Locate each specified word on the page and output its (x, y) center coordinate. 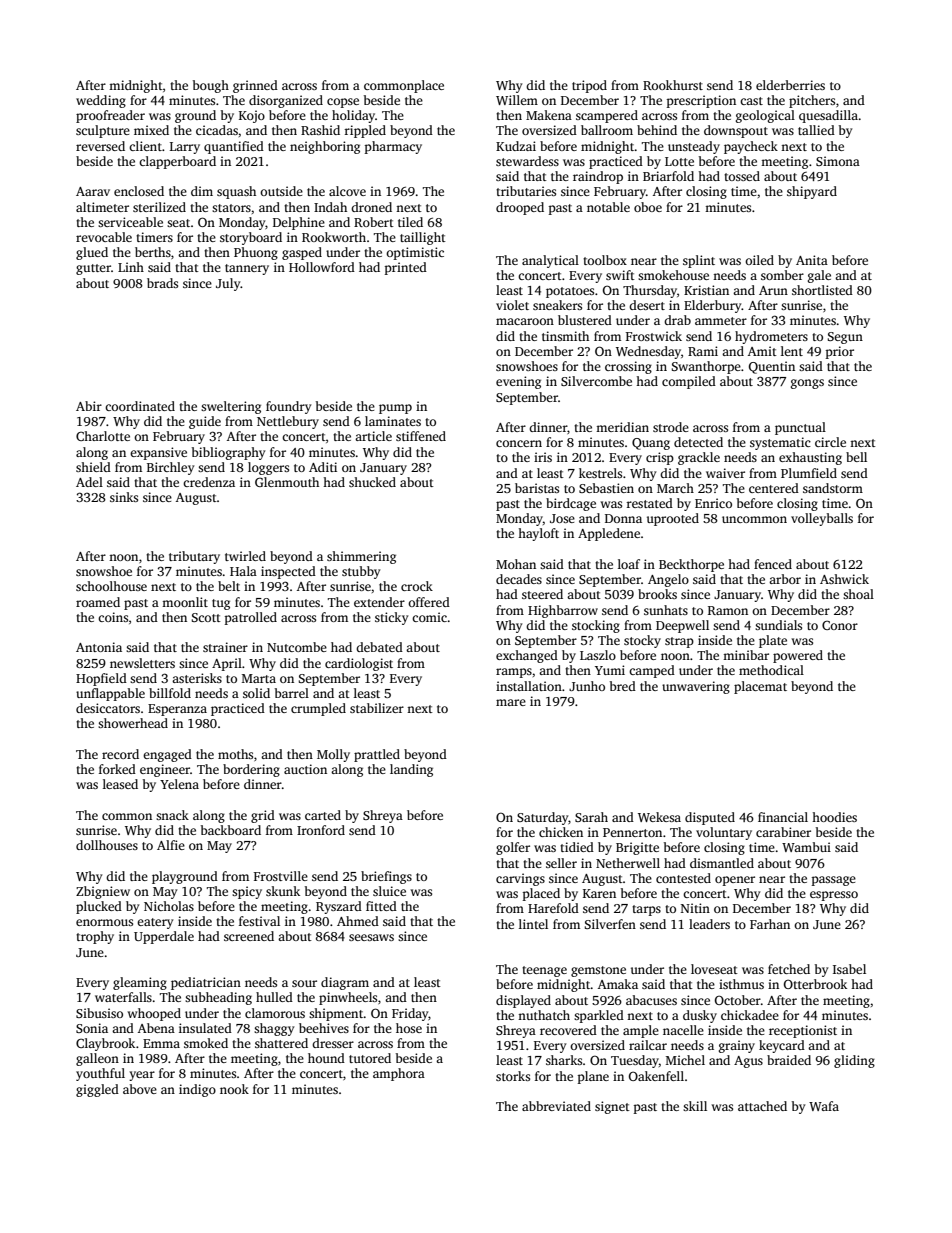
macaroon (525, 321)
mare (511, 702)
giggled (97, 1090)
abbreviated (556, 1106)
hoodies (834, 817)
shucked (372, 482)
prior (840, 352)
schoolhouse (111, 586)
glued (92, 253)
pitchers (812, 101)
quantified (234, 147)
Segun (845, 338)
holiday (353, 116)
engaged (167, 755)
